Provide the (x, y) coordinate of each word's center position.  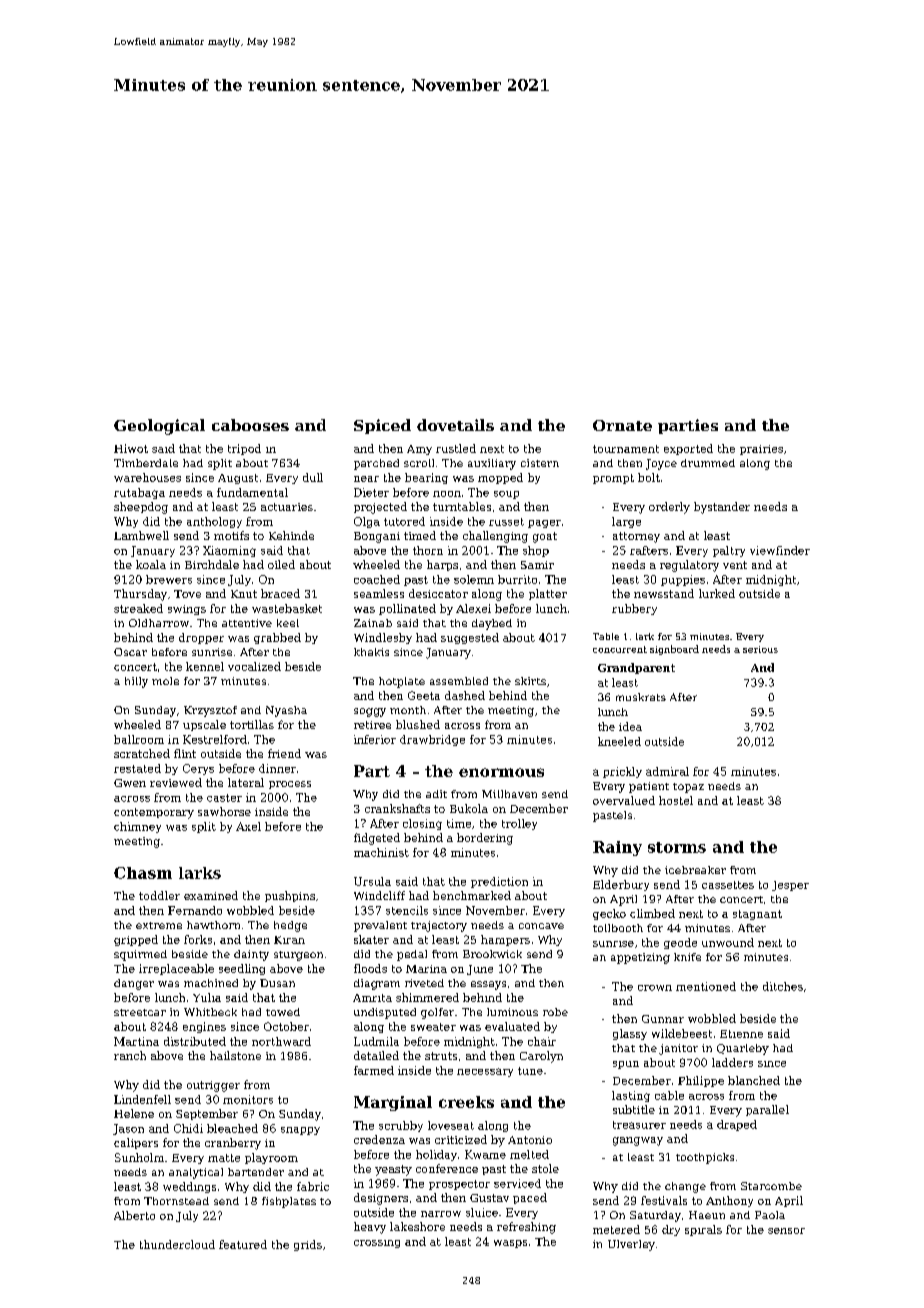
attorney (636, 537)
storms (677, 847)
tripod (244, 449)
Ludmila (376, 1041)
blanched (754, 1080)
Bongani (377, 537)
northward (281, 1041)
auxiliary (492, 464)
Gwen (130, 783)
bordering (485, 839)
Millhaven (509, 794)
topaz (688, 788)
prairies (761, 450)
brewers (169, 579)
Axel (248, 826)
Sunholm (139, 1157)
